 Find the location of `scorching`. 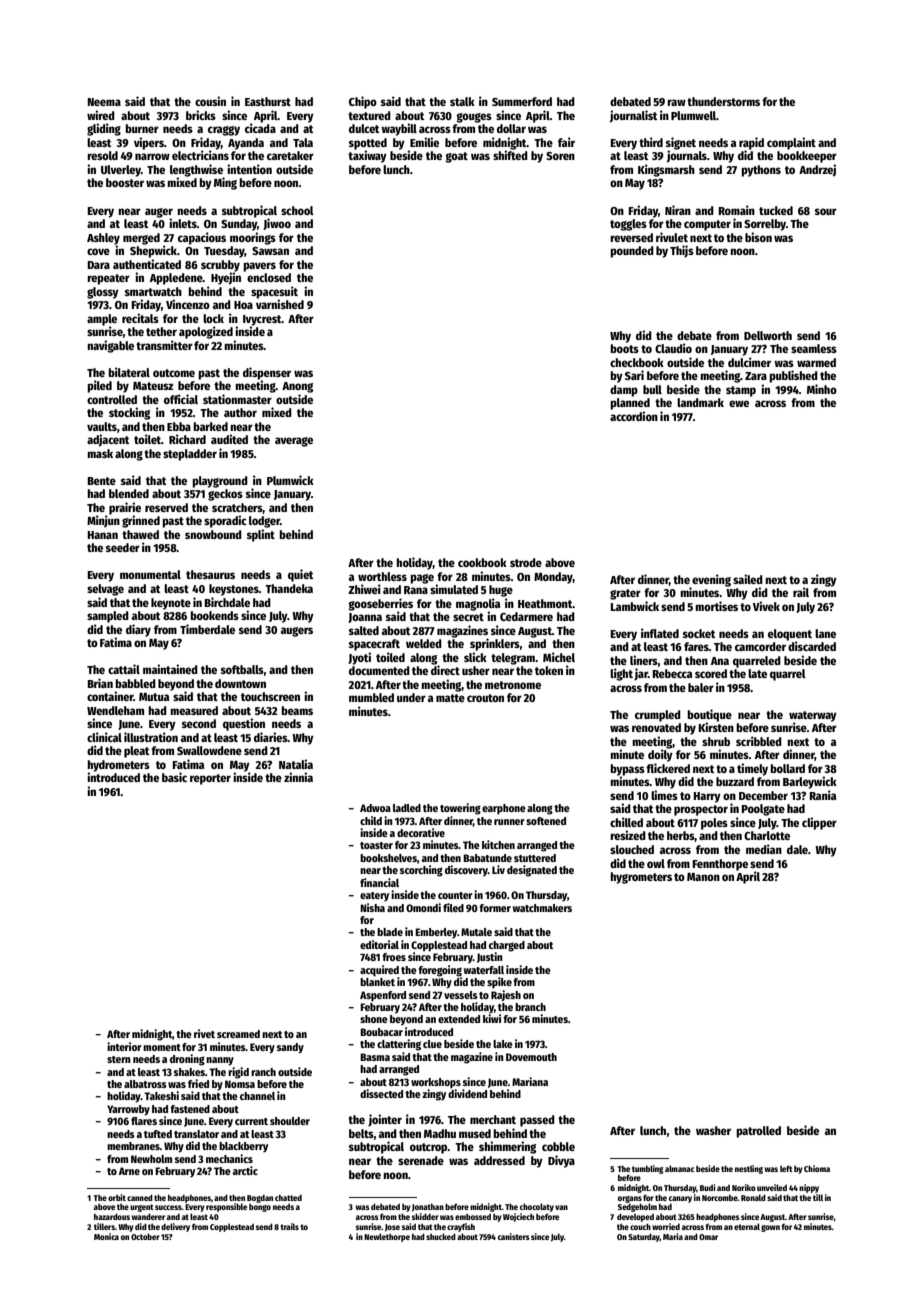

scorching is located at coordinates (421, 871).
